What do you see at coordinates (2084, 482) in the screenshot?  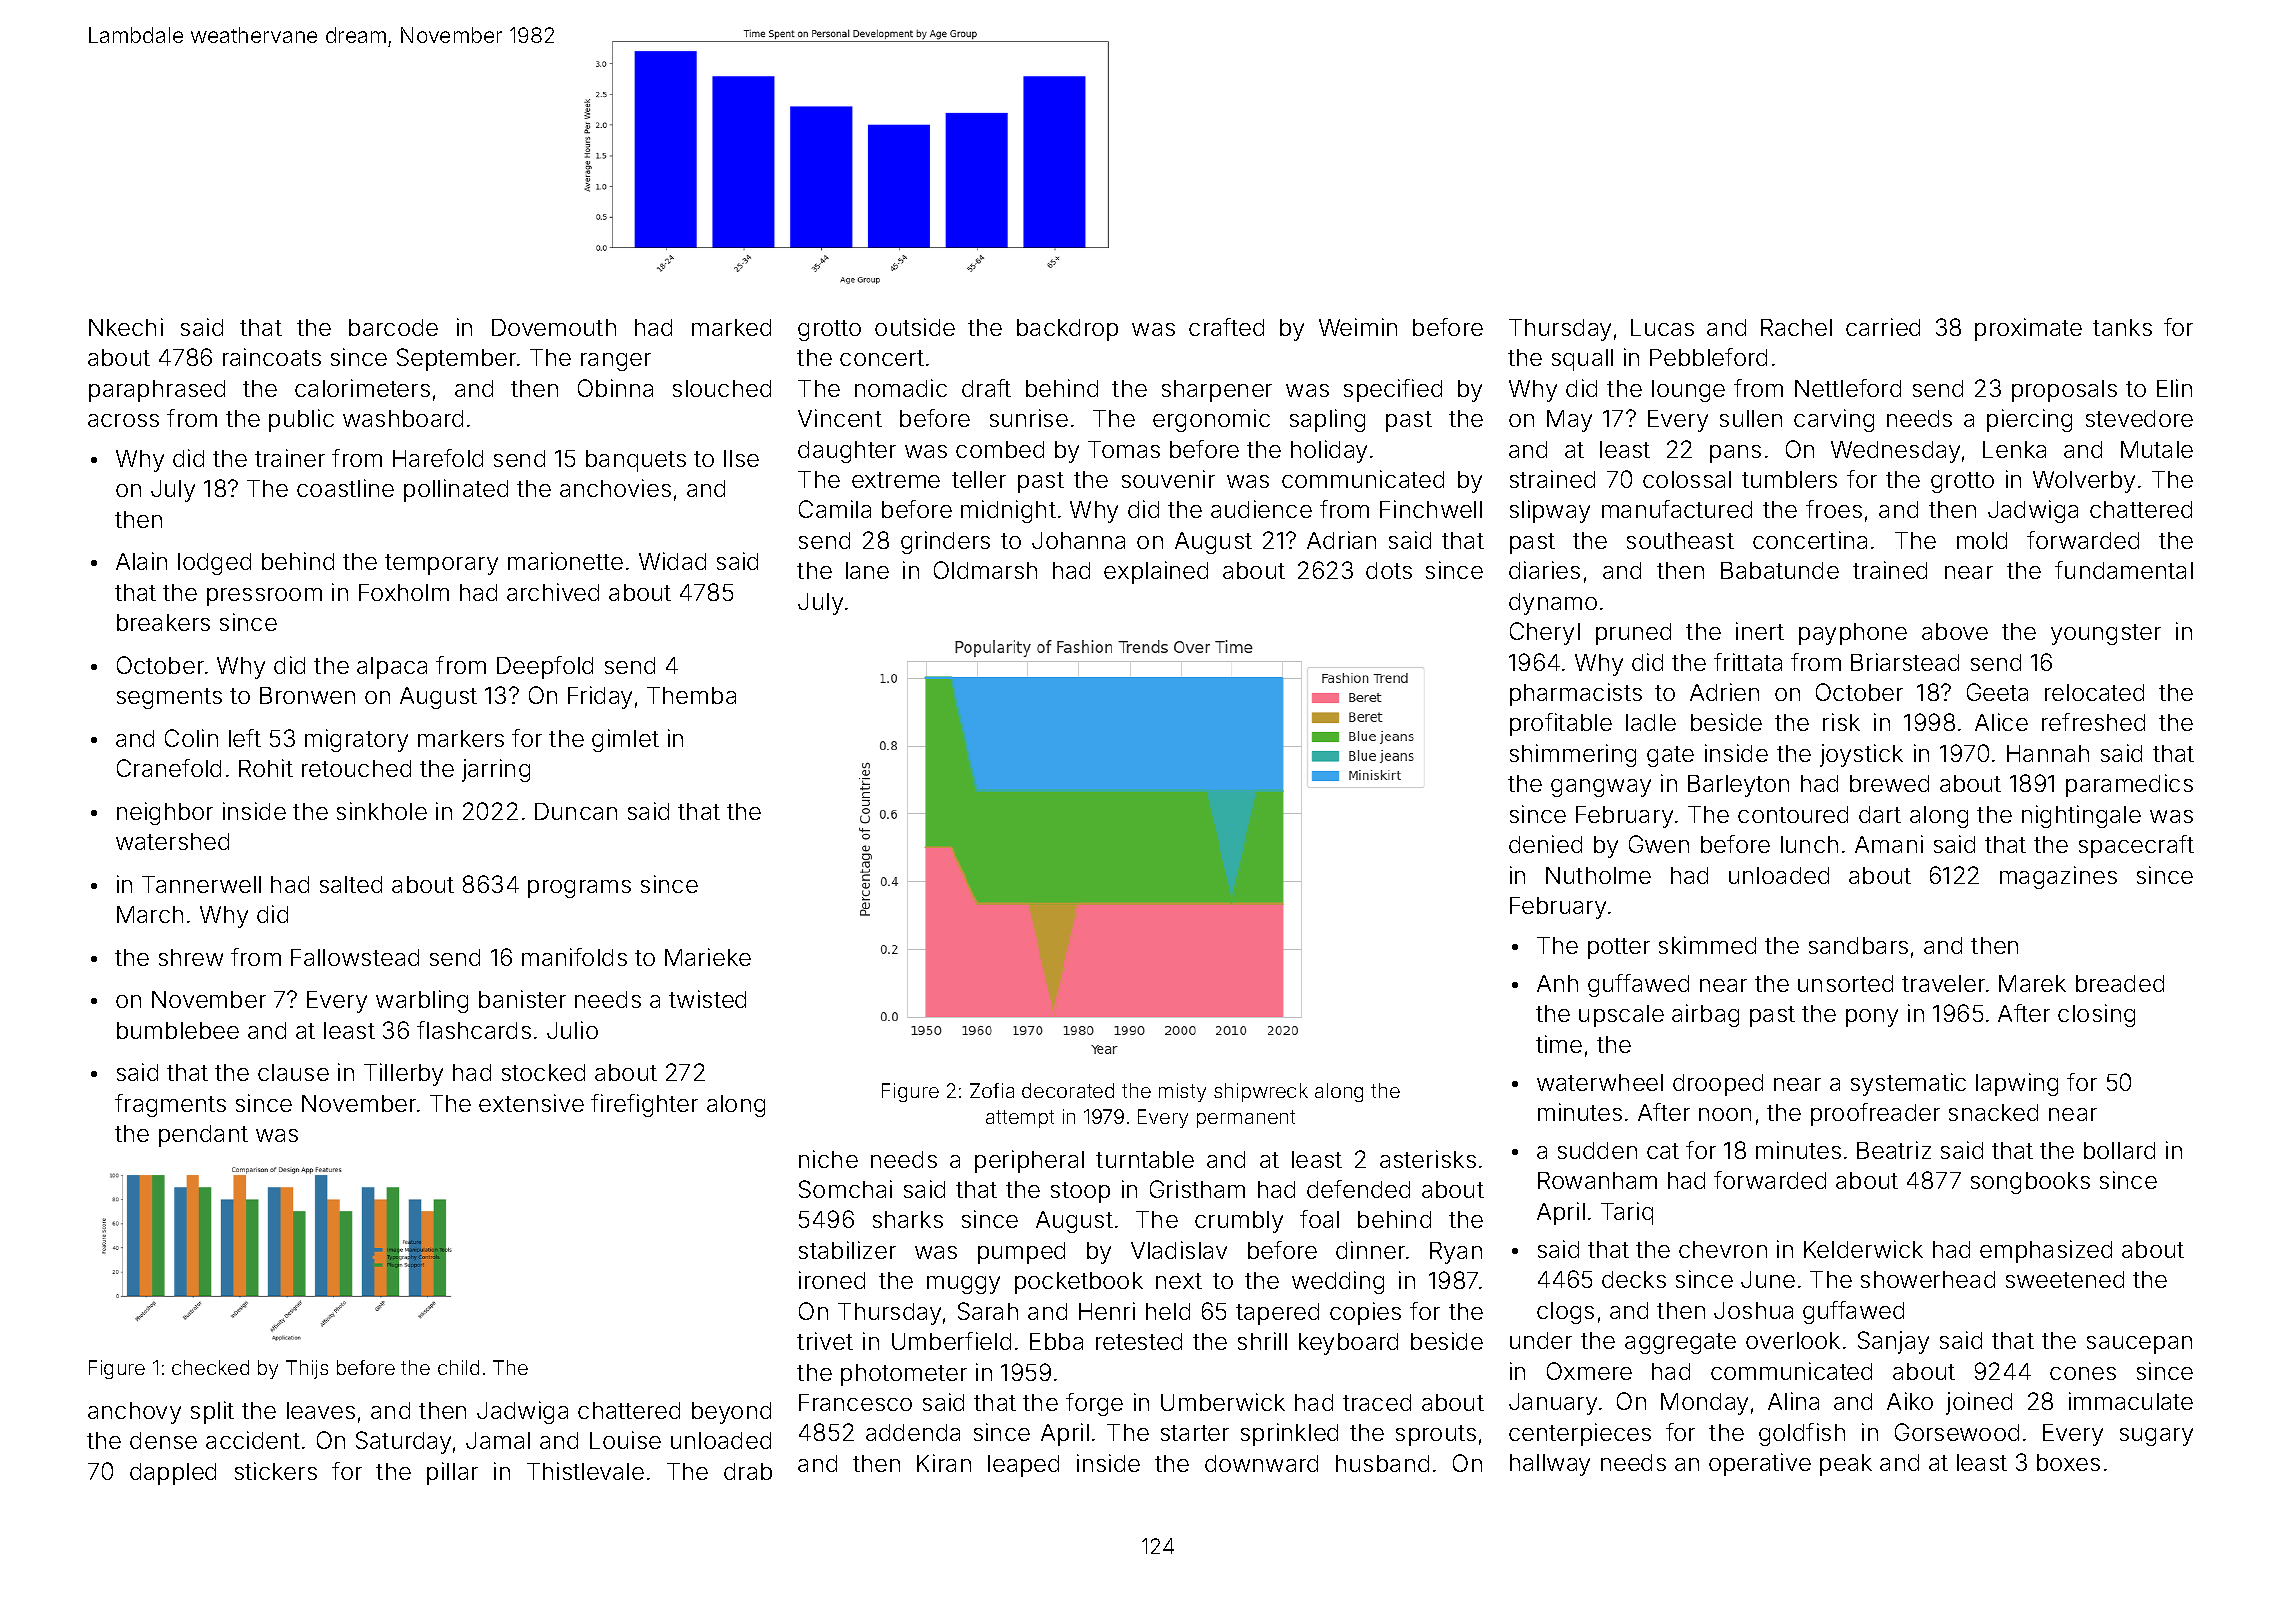 I see `Wolverby` at bounding box center [2084, 482].
